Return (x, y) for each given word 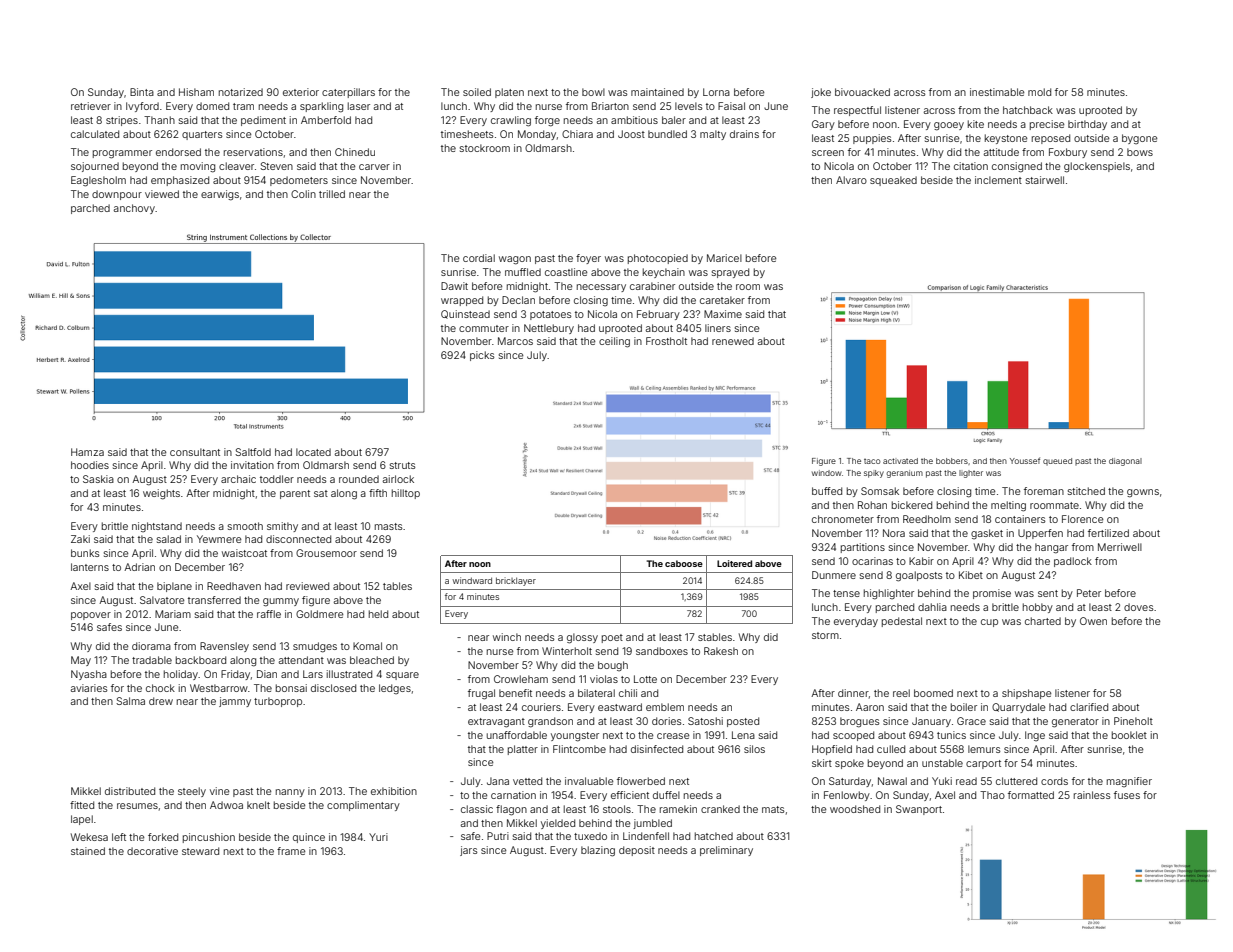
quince (309, 838)
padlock (1073, 562)
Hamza (87, 452)
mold (1039, 92)
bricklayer (516, 581)
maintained (657, 92)
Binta (142, 92)
